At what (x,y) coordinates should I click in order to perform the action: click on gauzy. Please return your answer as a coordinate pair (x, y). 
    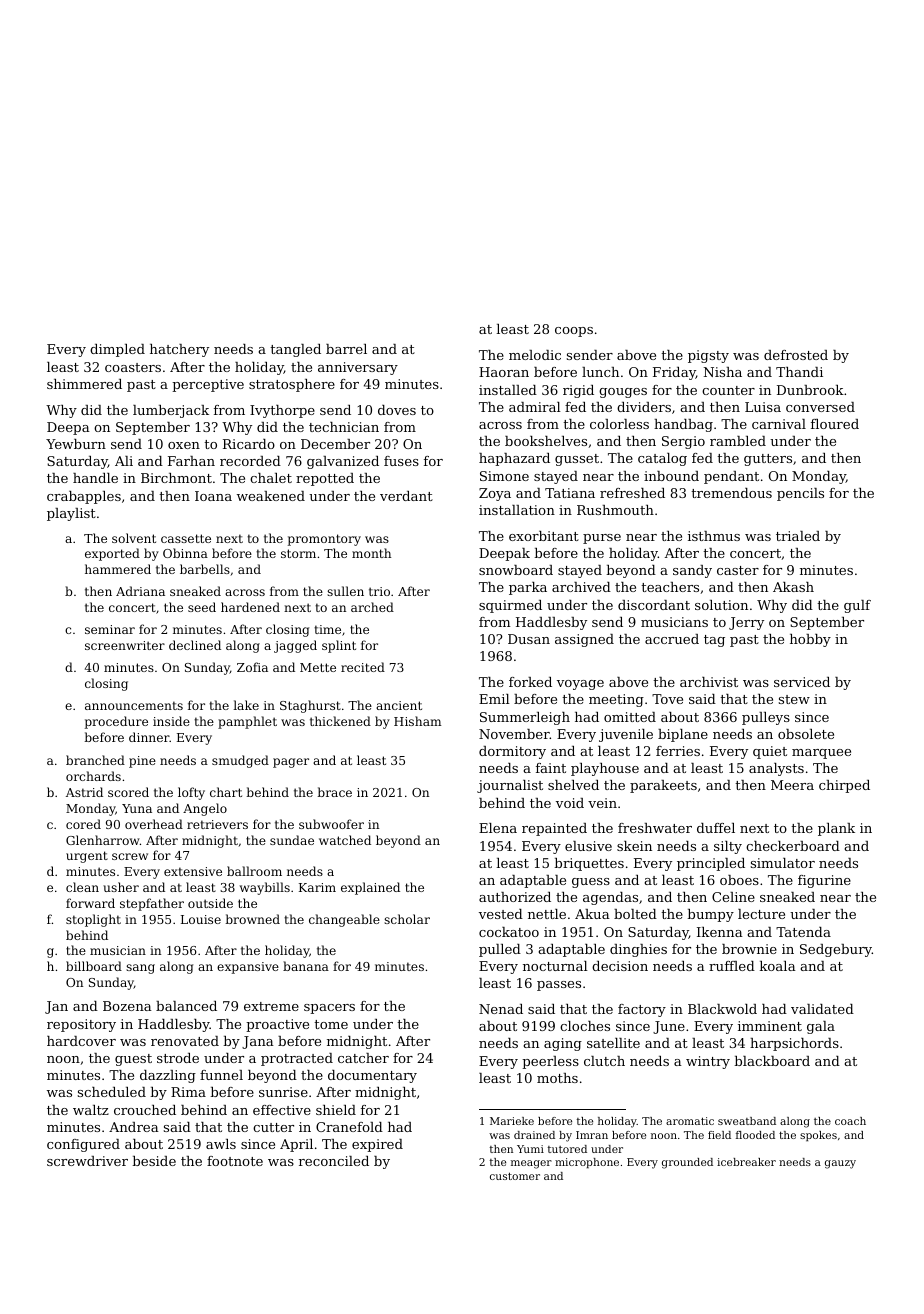
    Looking at the image, I should click on (840, 1164).
